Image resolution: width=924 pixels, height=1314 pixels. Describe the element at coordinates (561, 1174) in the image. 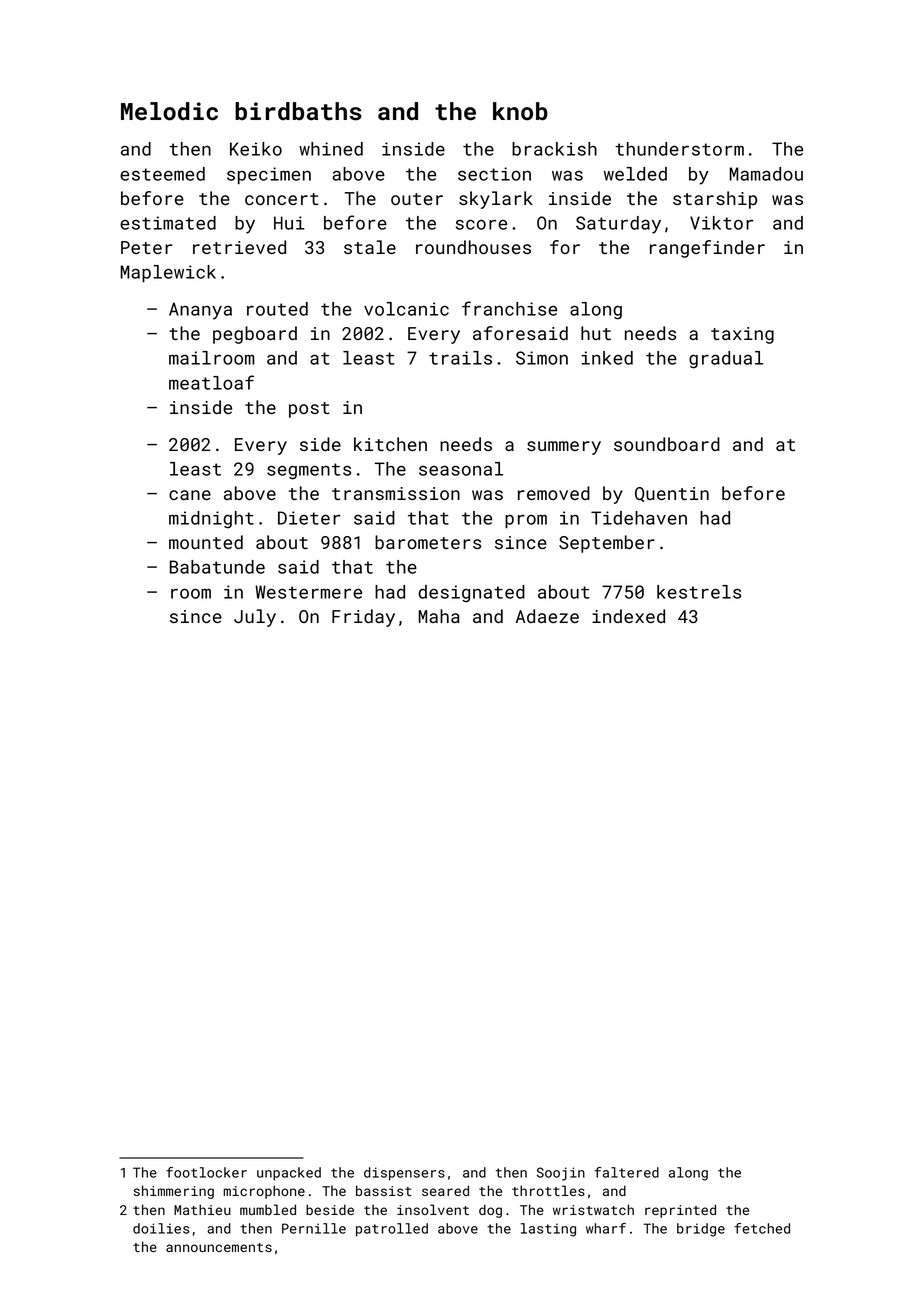

I see `Soojin` at that location.
